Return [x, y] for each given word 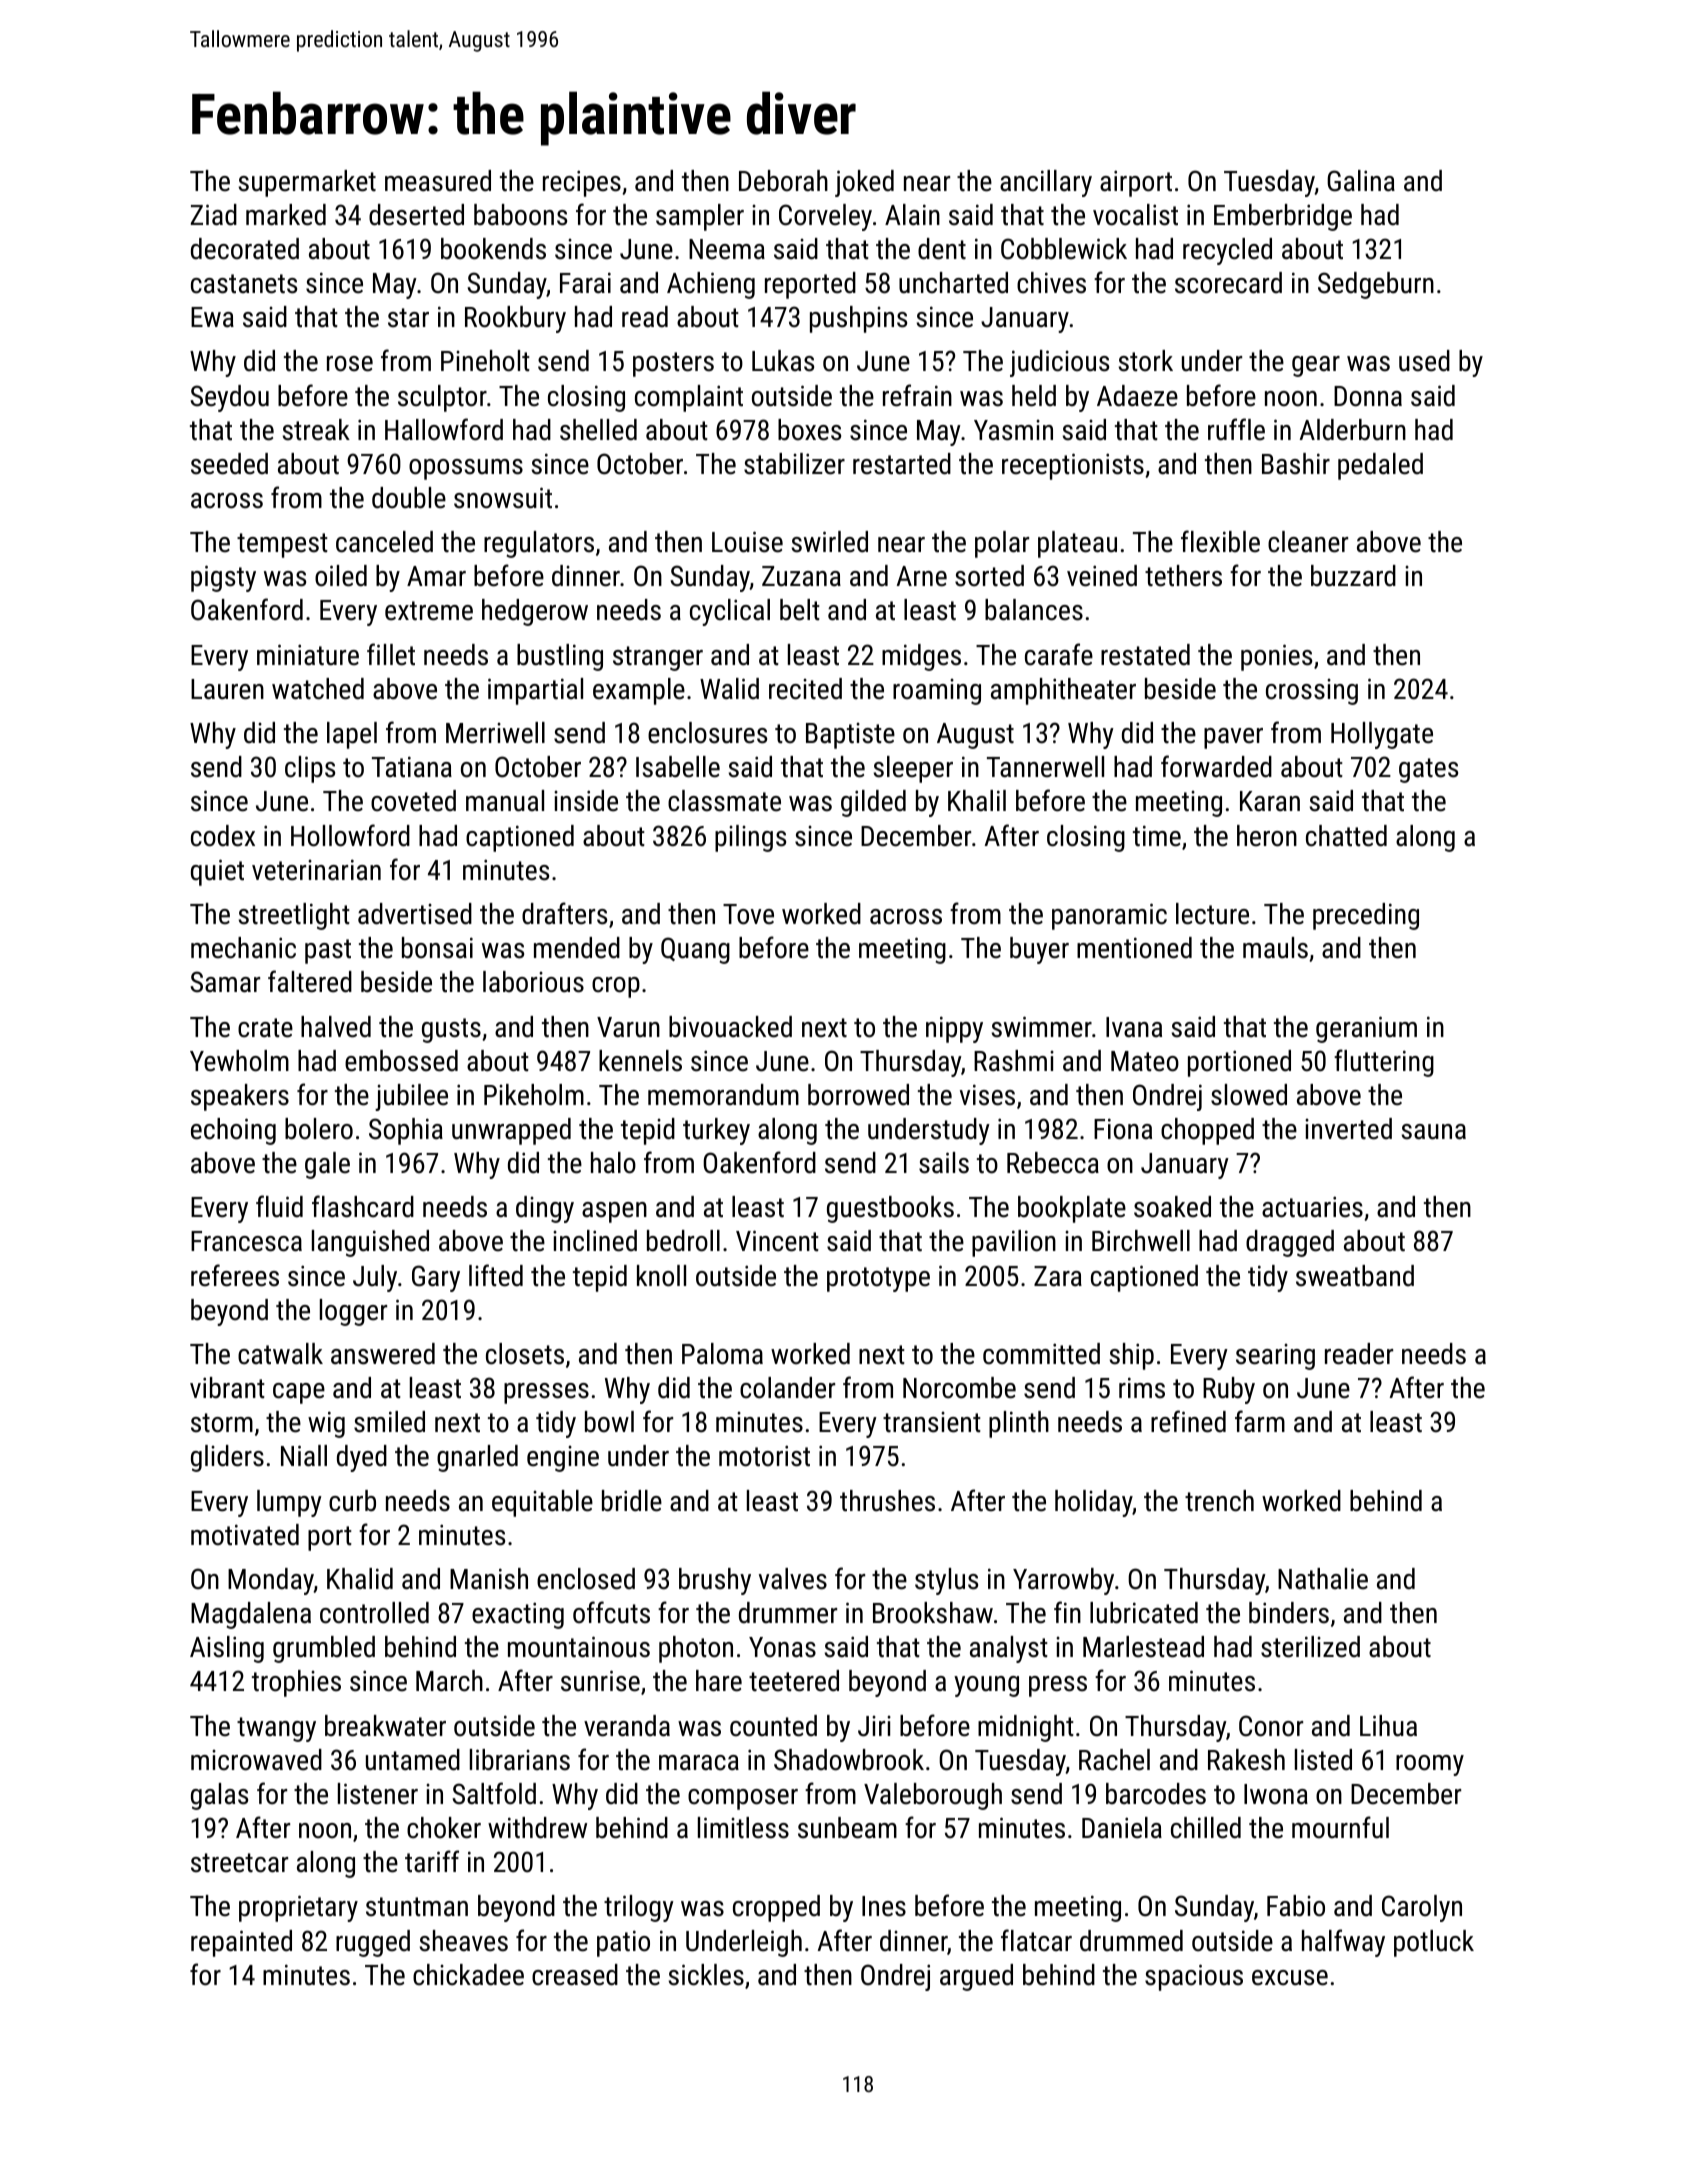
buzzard [1353, 576]
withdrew [537, 1828]
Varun [628, 1027]
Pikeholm [534, 1095]
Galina [1361, 181]
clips [310, 769]
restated [1145, 655]
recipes [582, 183]
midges [921, 657]
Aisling [227, 1649]
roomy [1430, 1765]
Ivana [1134, 1027]
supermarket [307, 183]
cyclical [730, 612]
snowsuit [503, 498]
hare [719, 1681]
